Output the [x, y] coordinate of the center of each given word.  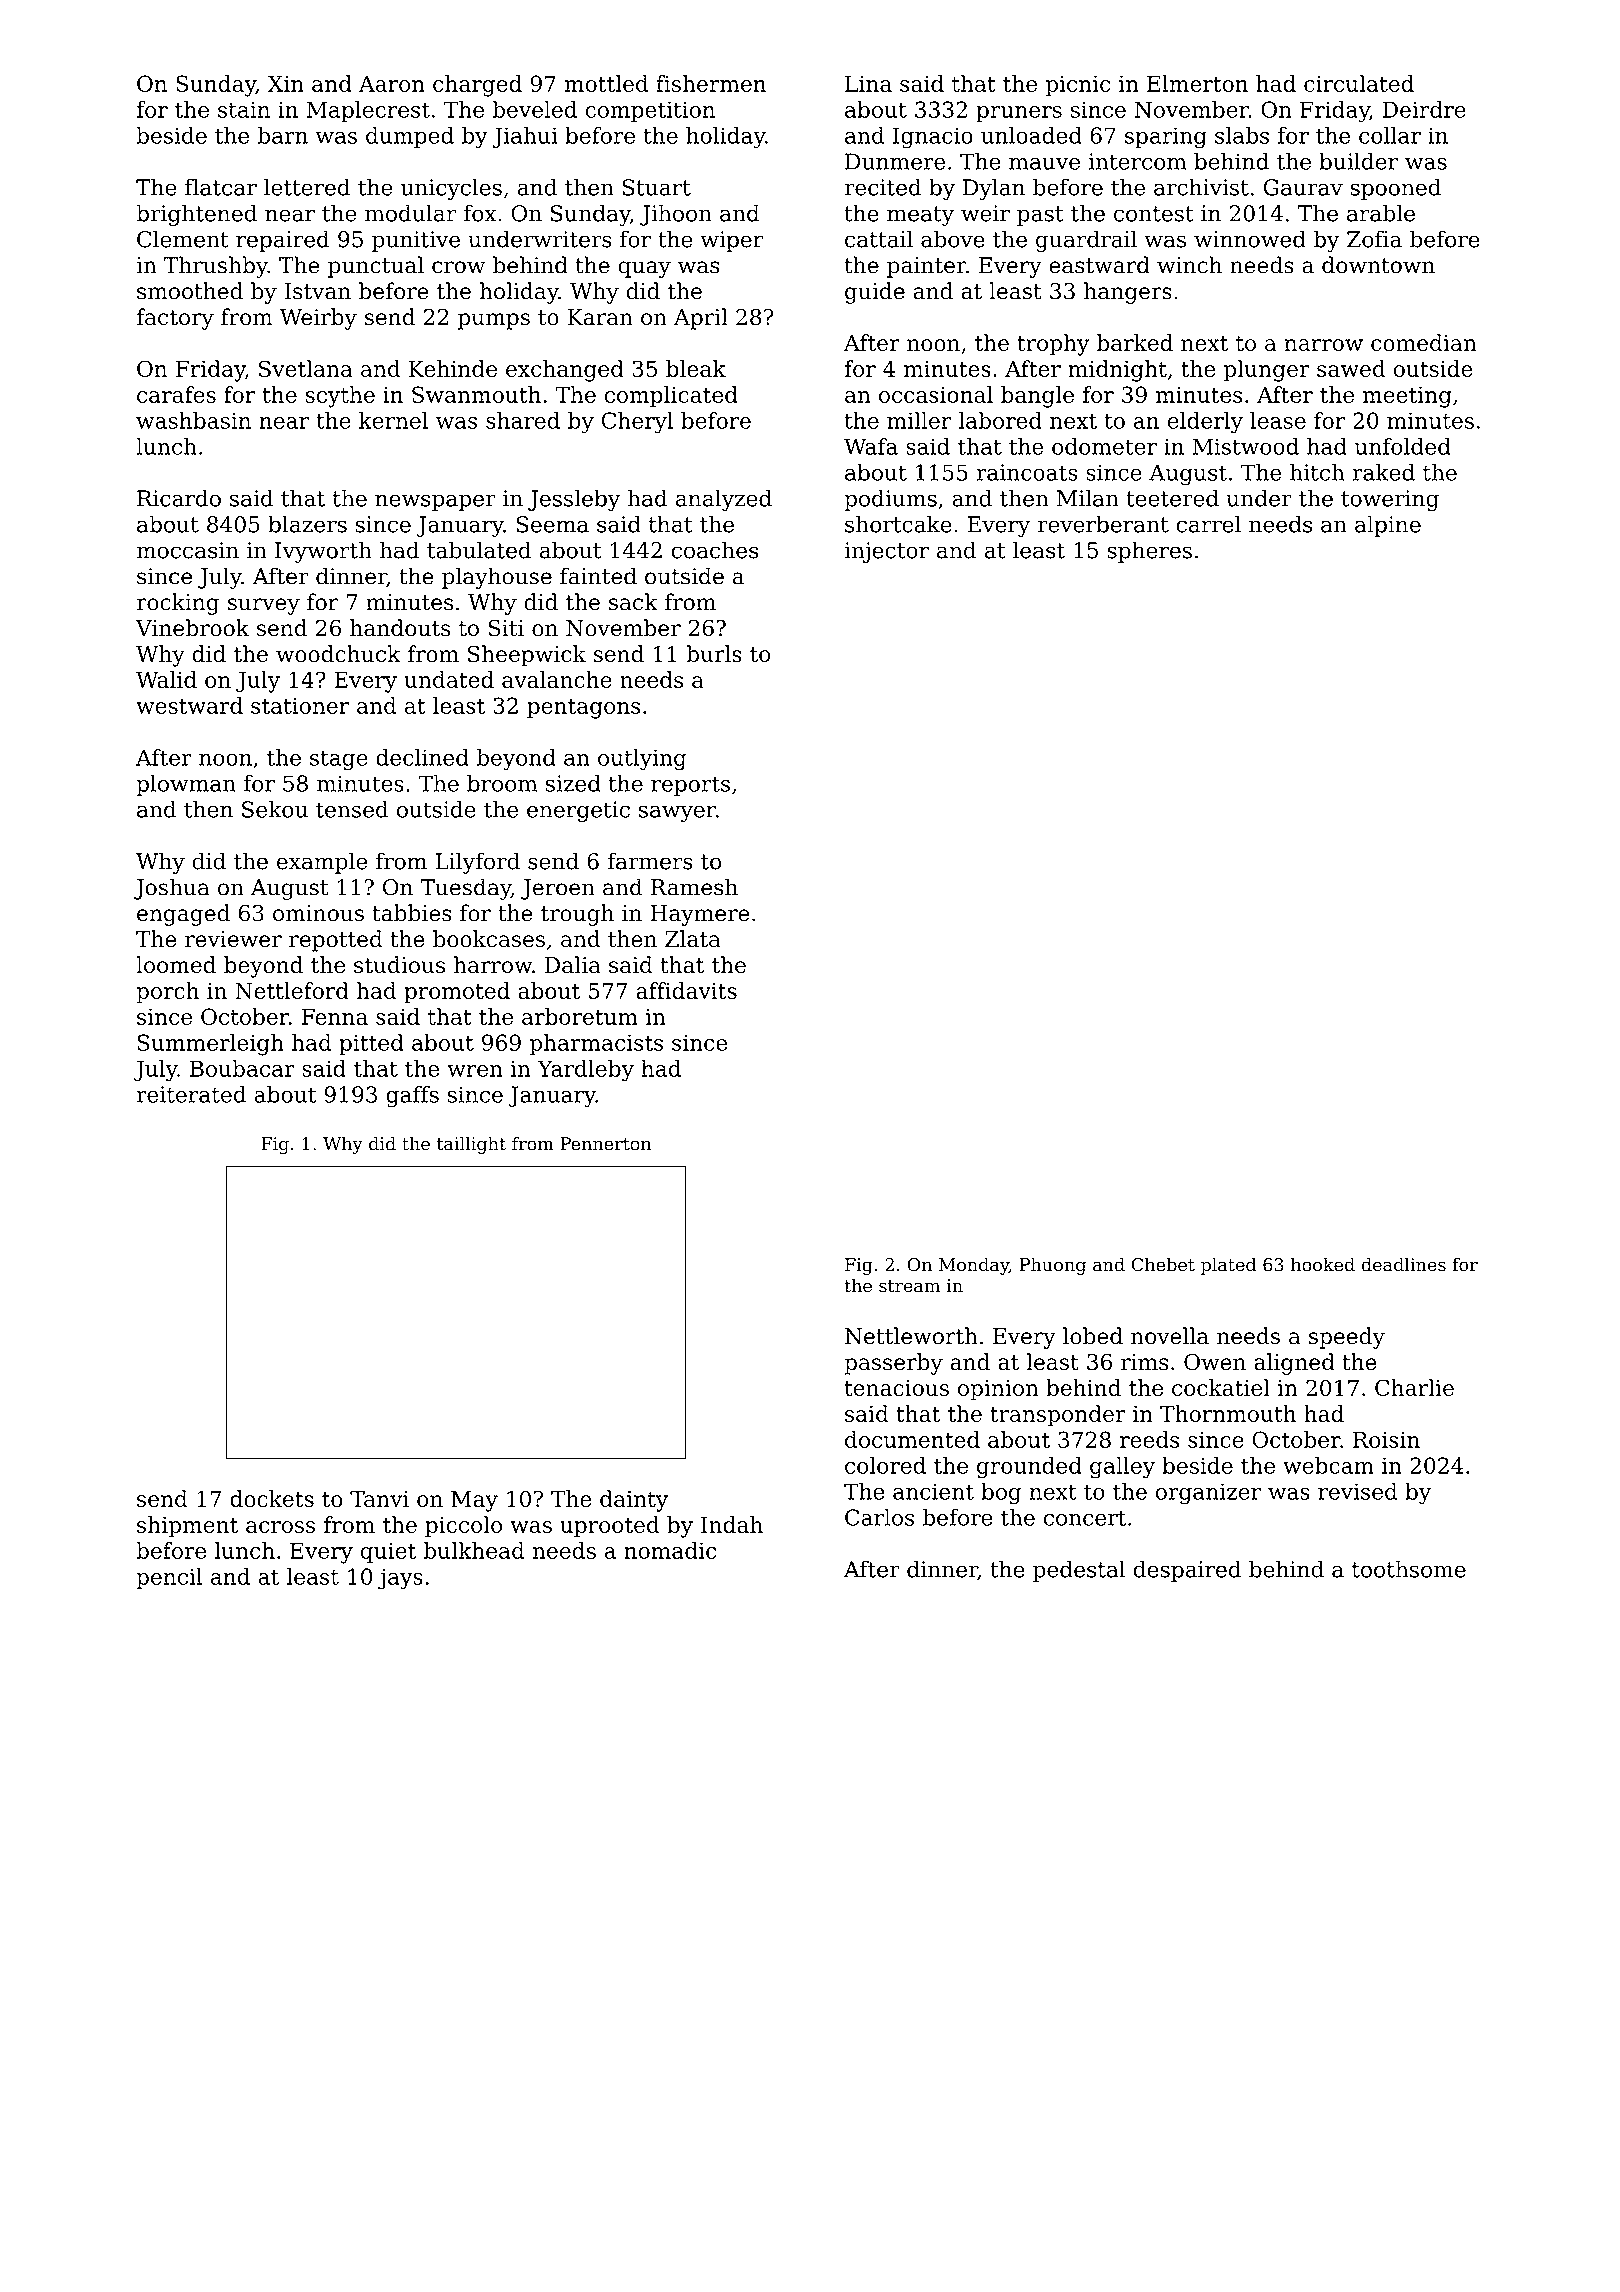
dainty [634, 1501]
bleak [696, 368]
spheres [1149, 552]
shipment [187, 1527]
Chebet [1163, 1264]
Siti [506, 628]
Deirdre [1424, 109]
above [953, 239]
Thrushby [216, 267]
